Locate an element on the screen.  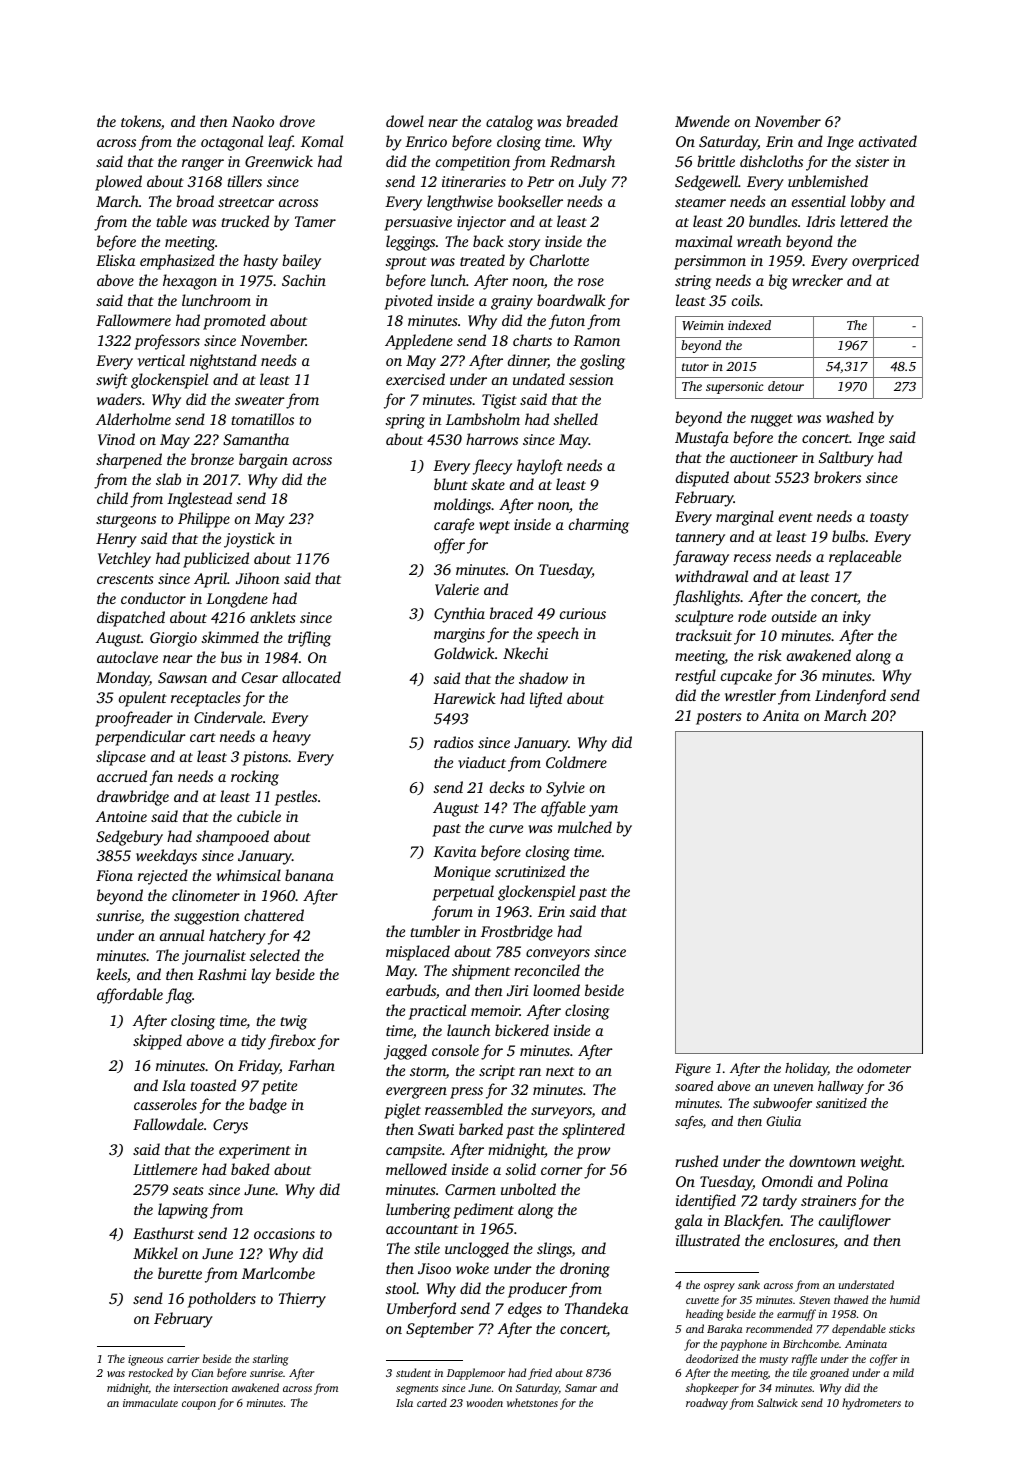
activated is located at coordinates (888, 141).
